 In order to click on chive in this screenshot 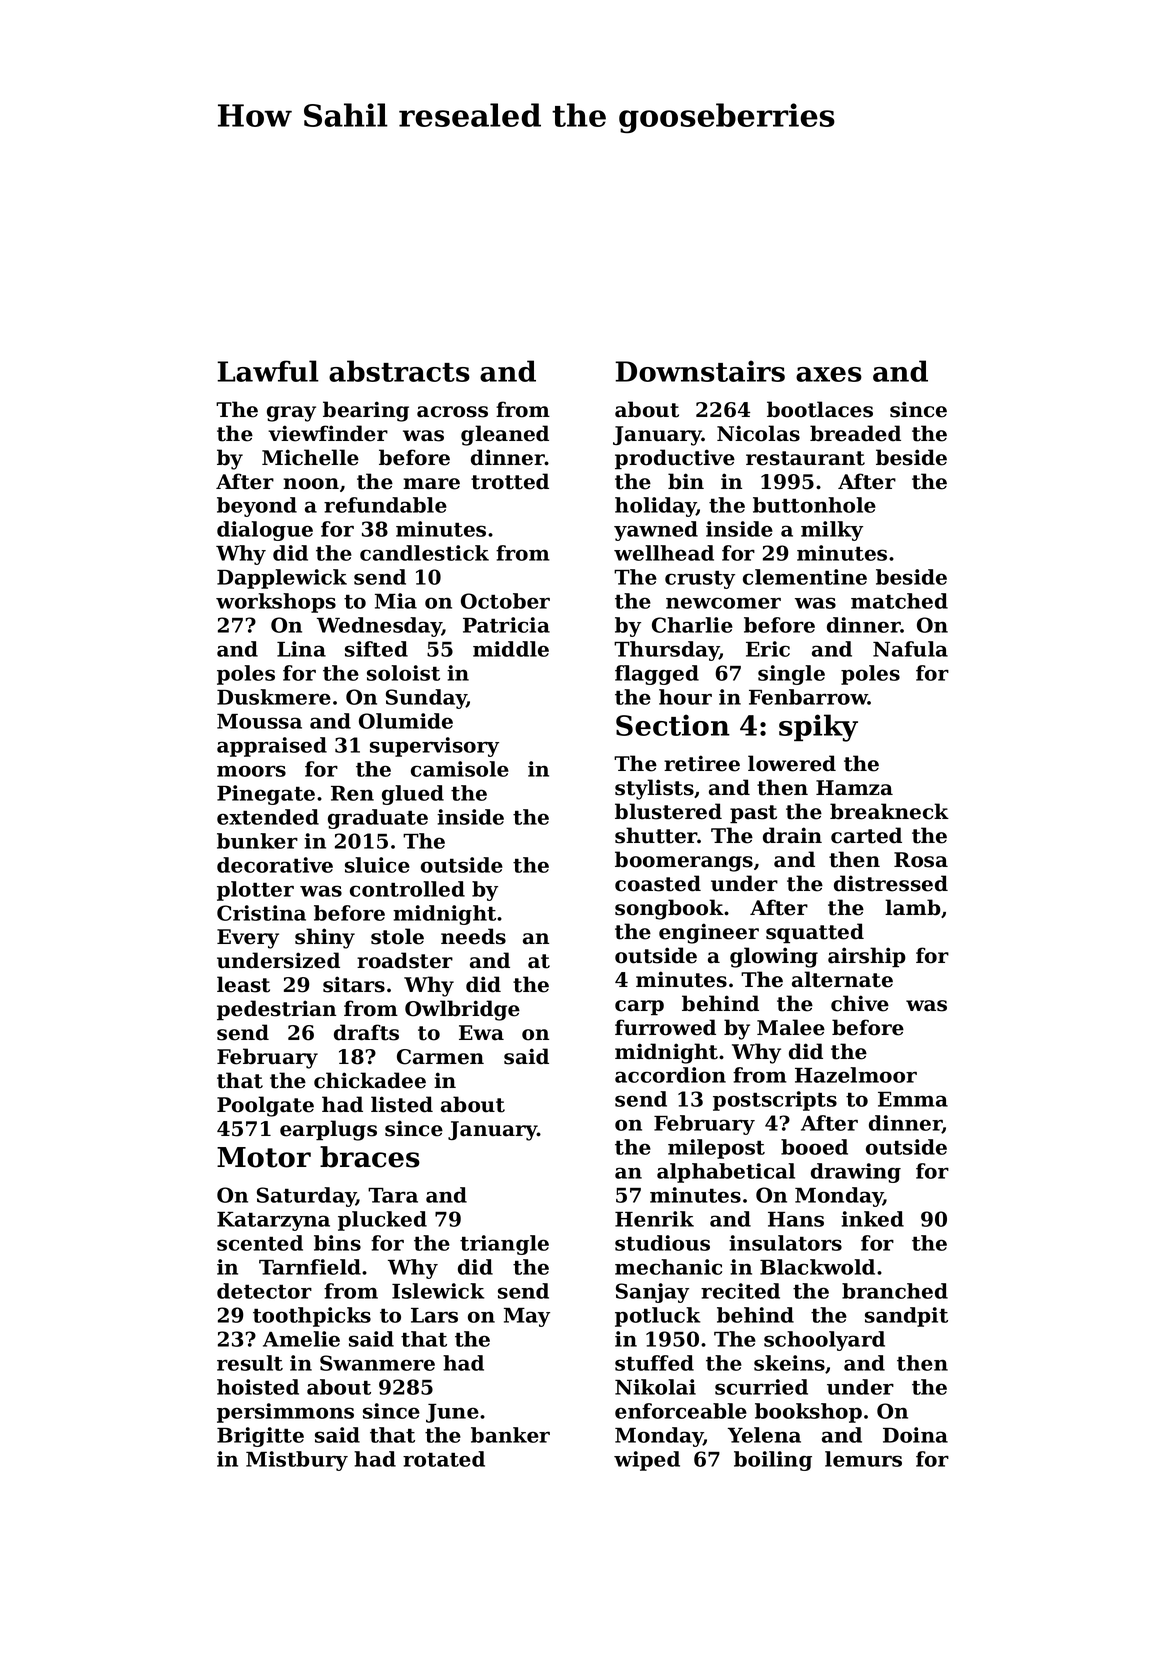, I will do `click(860, 1003)`.
